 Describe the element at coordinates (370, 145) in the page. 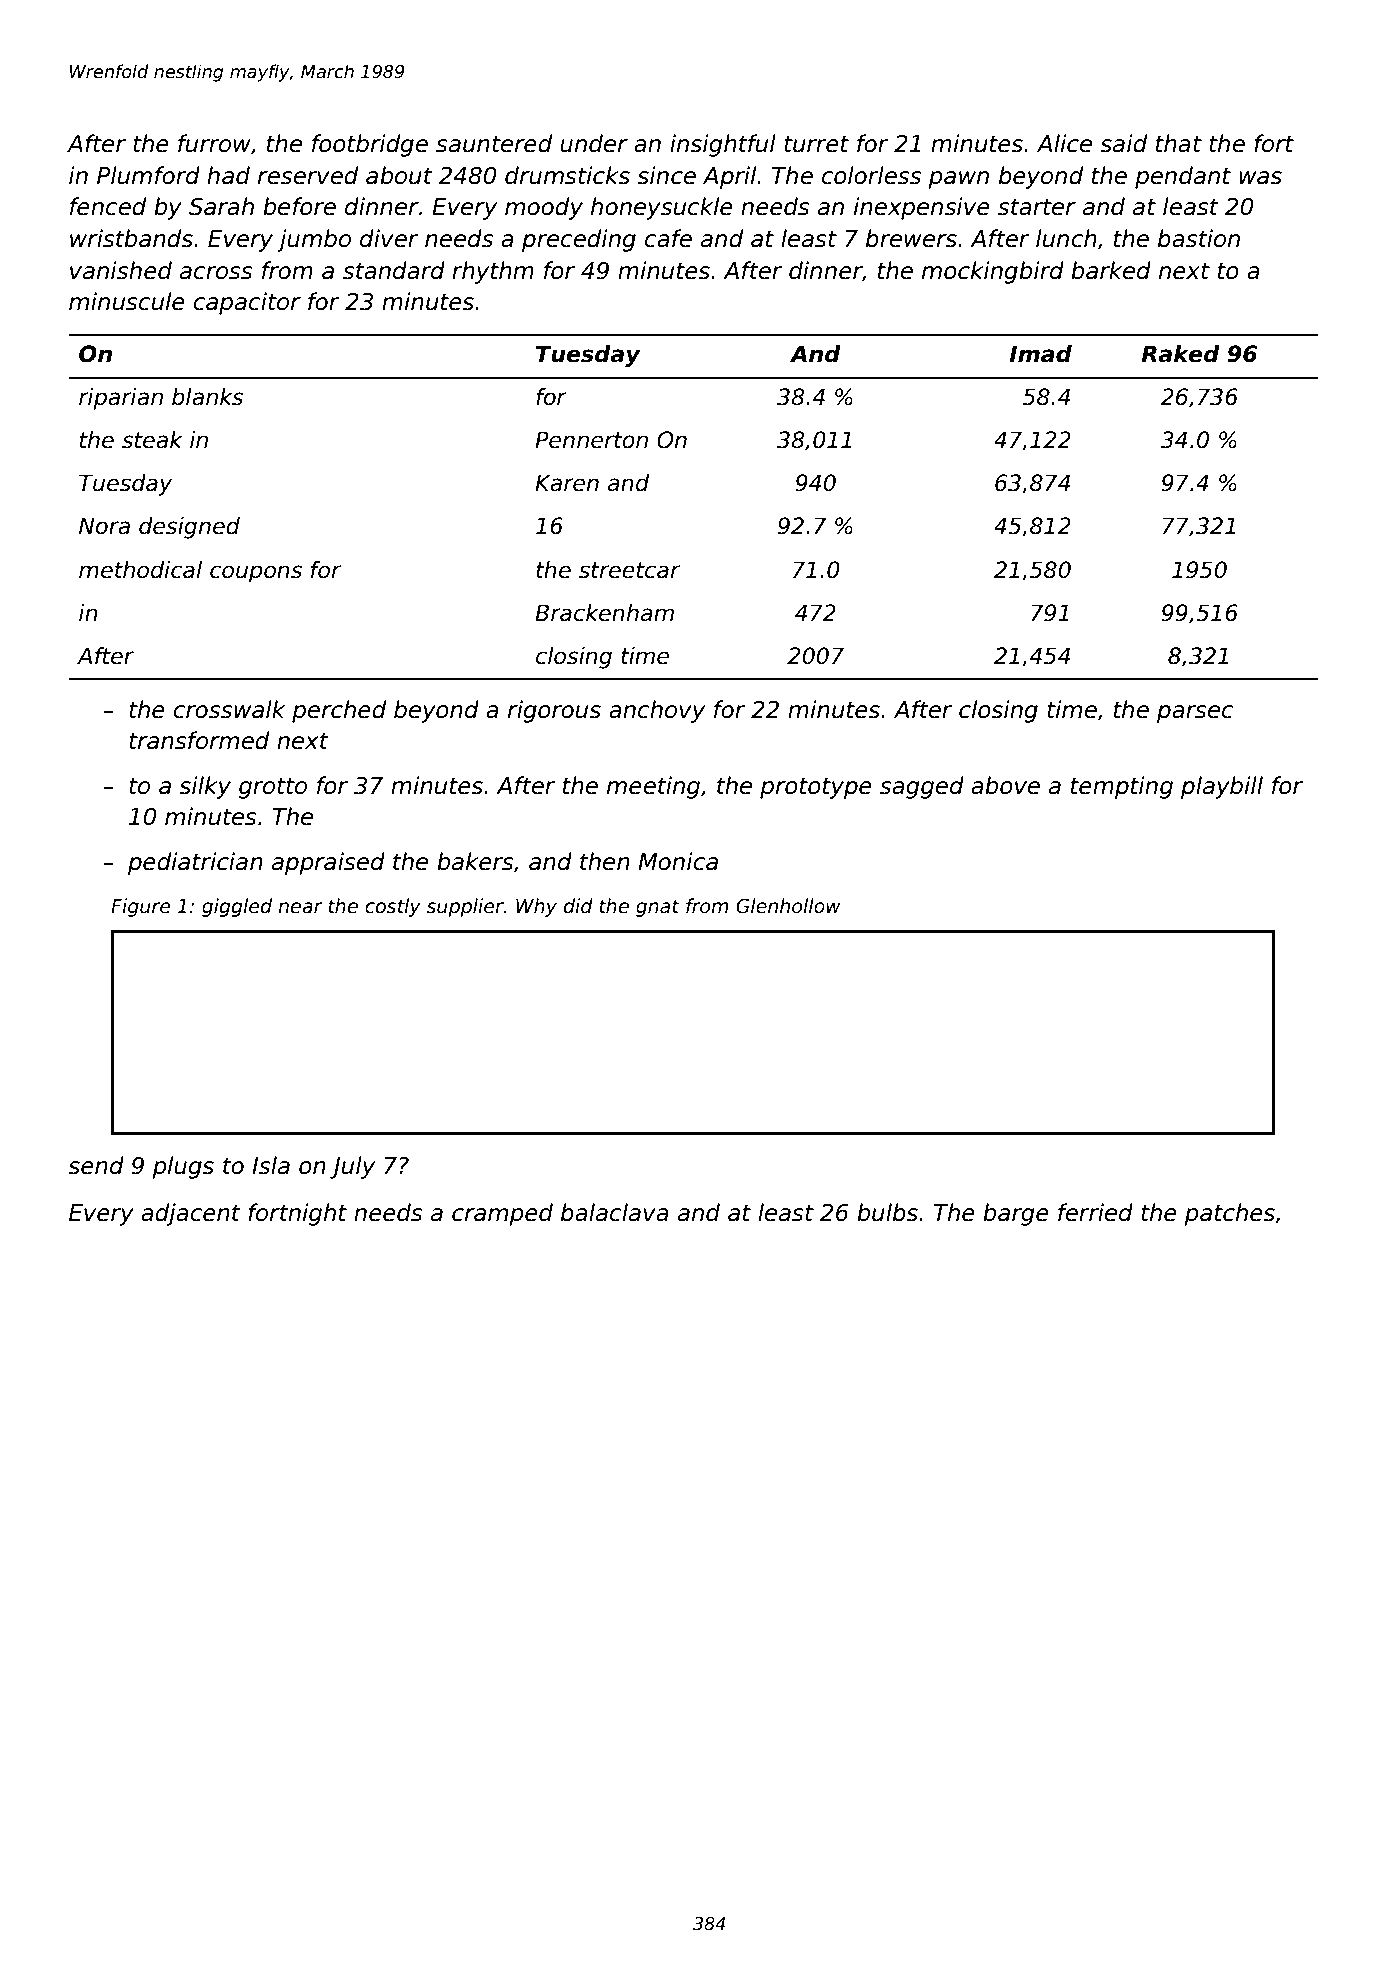

I see `footbridge` at that location.
